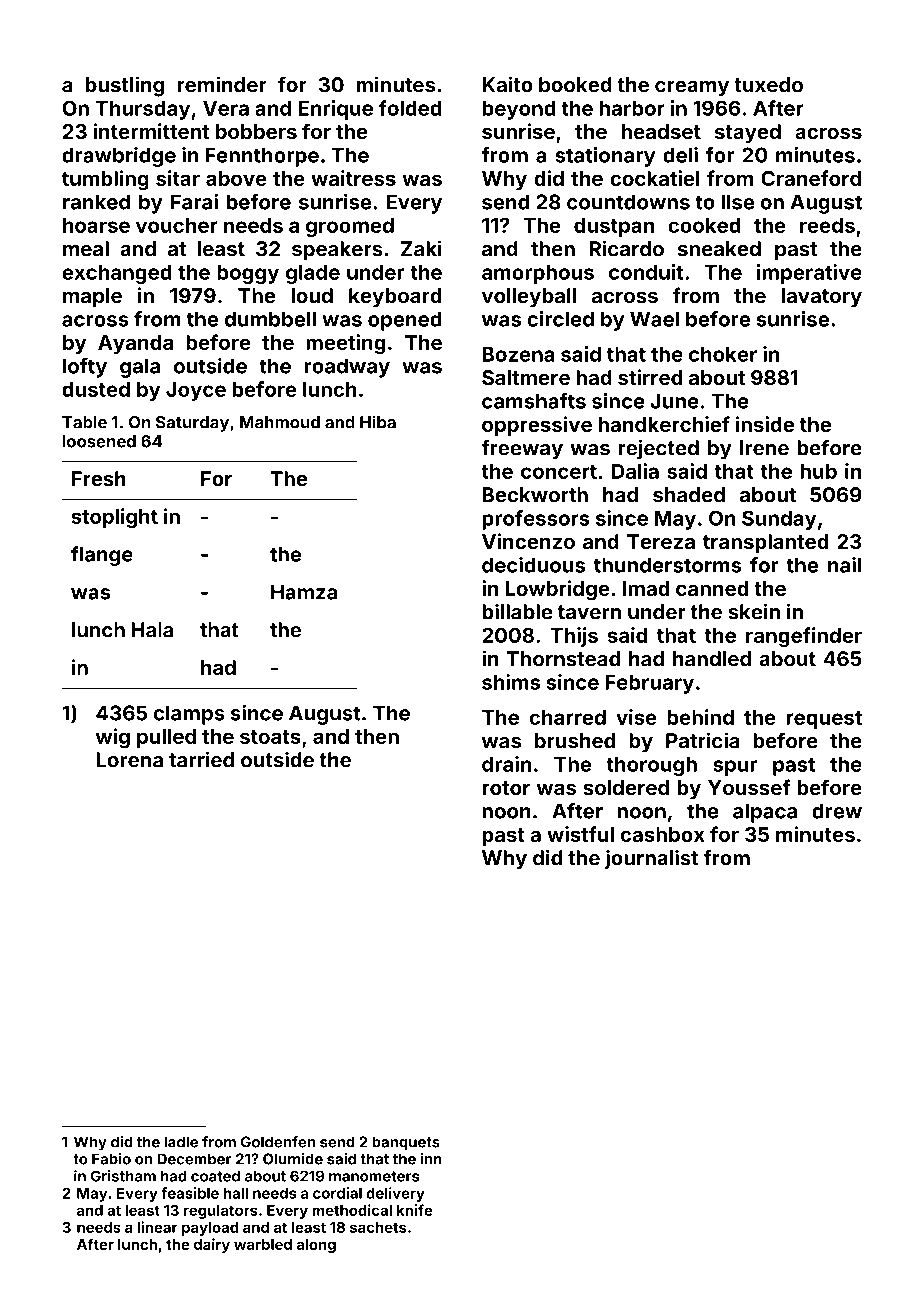 The image size is (924, 1311). Describe the element at coordinates (304, 592) in the screenshot. I see `Hamza` at that location.
